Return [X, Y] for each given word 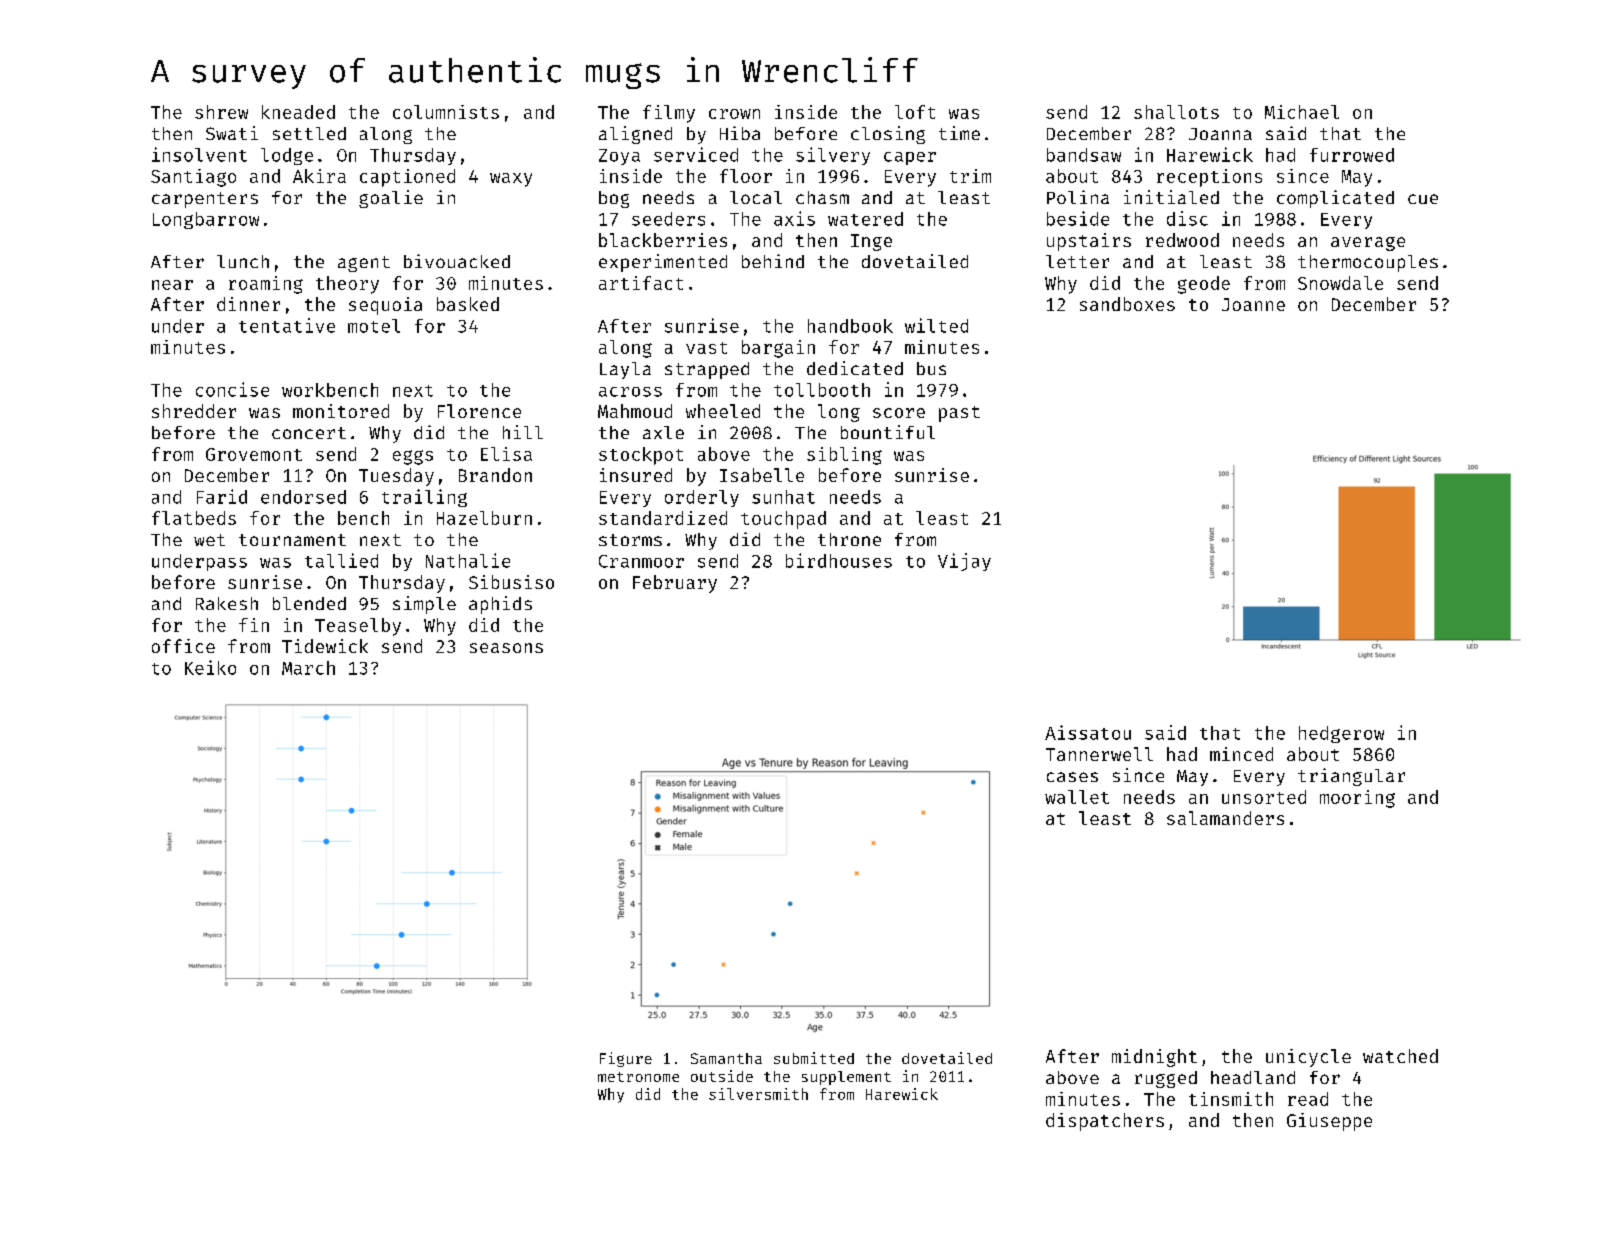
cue [1423, 199]
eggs [413, 457]
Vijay [964, 562]
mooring [1357, 799]
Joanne [1253, 304]
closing [888, 135]
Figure [626, 1059]
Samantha [726, 1058]
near [172, 285]
